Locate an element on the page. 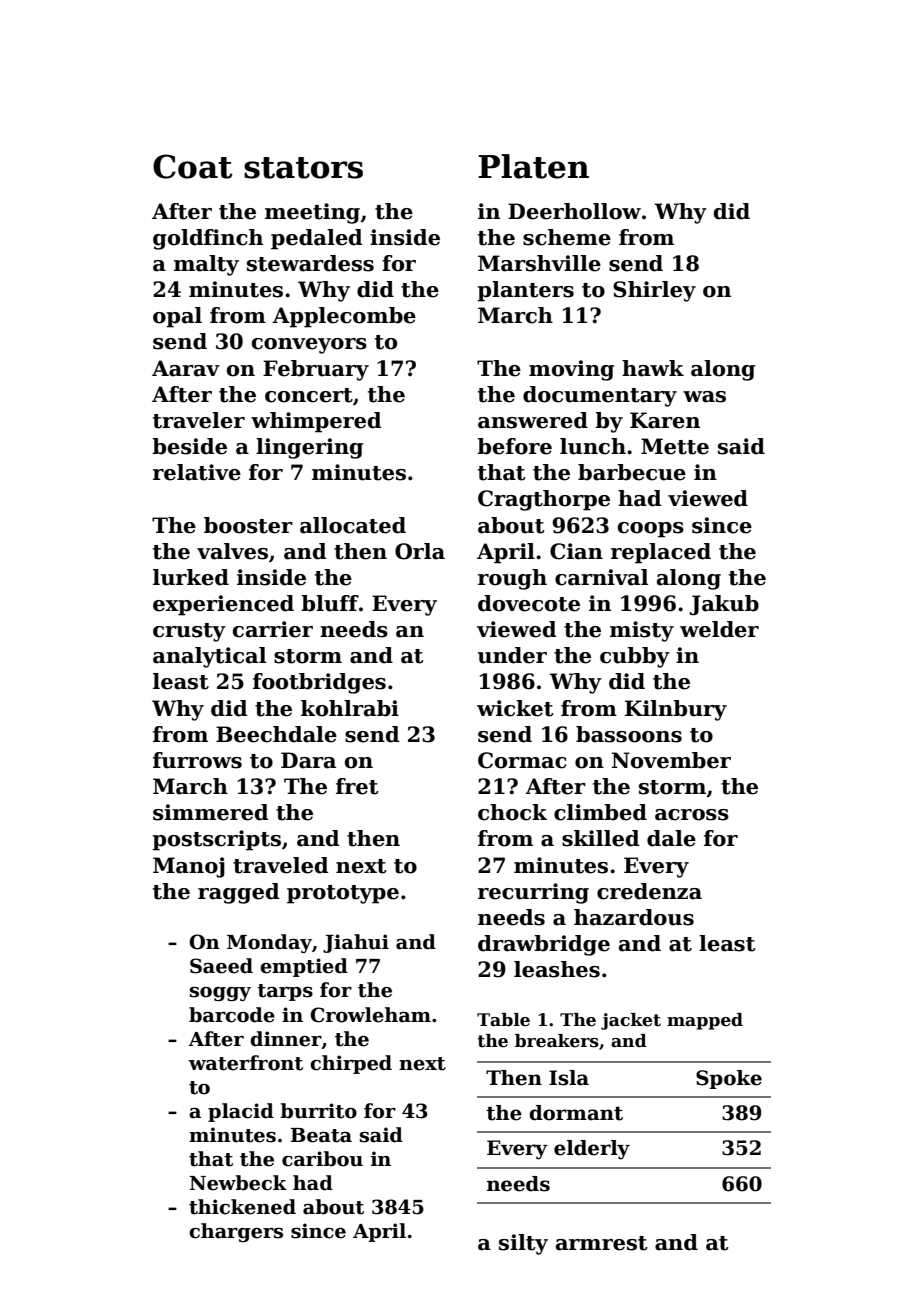 The width and height of the image is (924, 1311). recurring is located at coordinates (533, 893).
